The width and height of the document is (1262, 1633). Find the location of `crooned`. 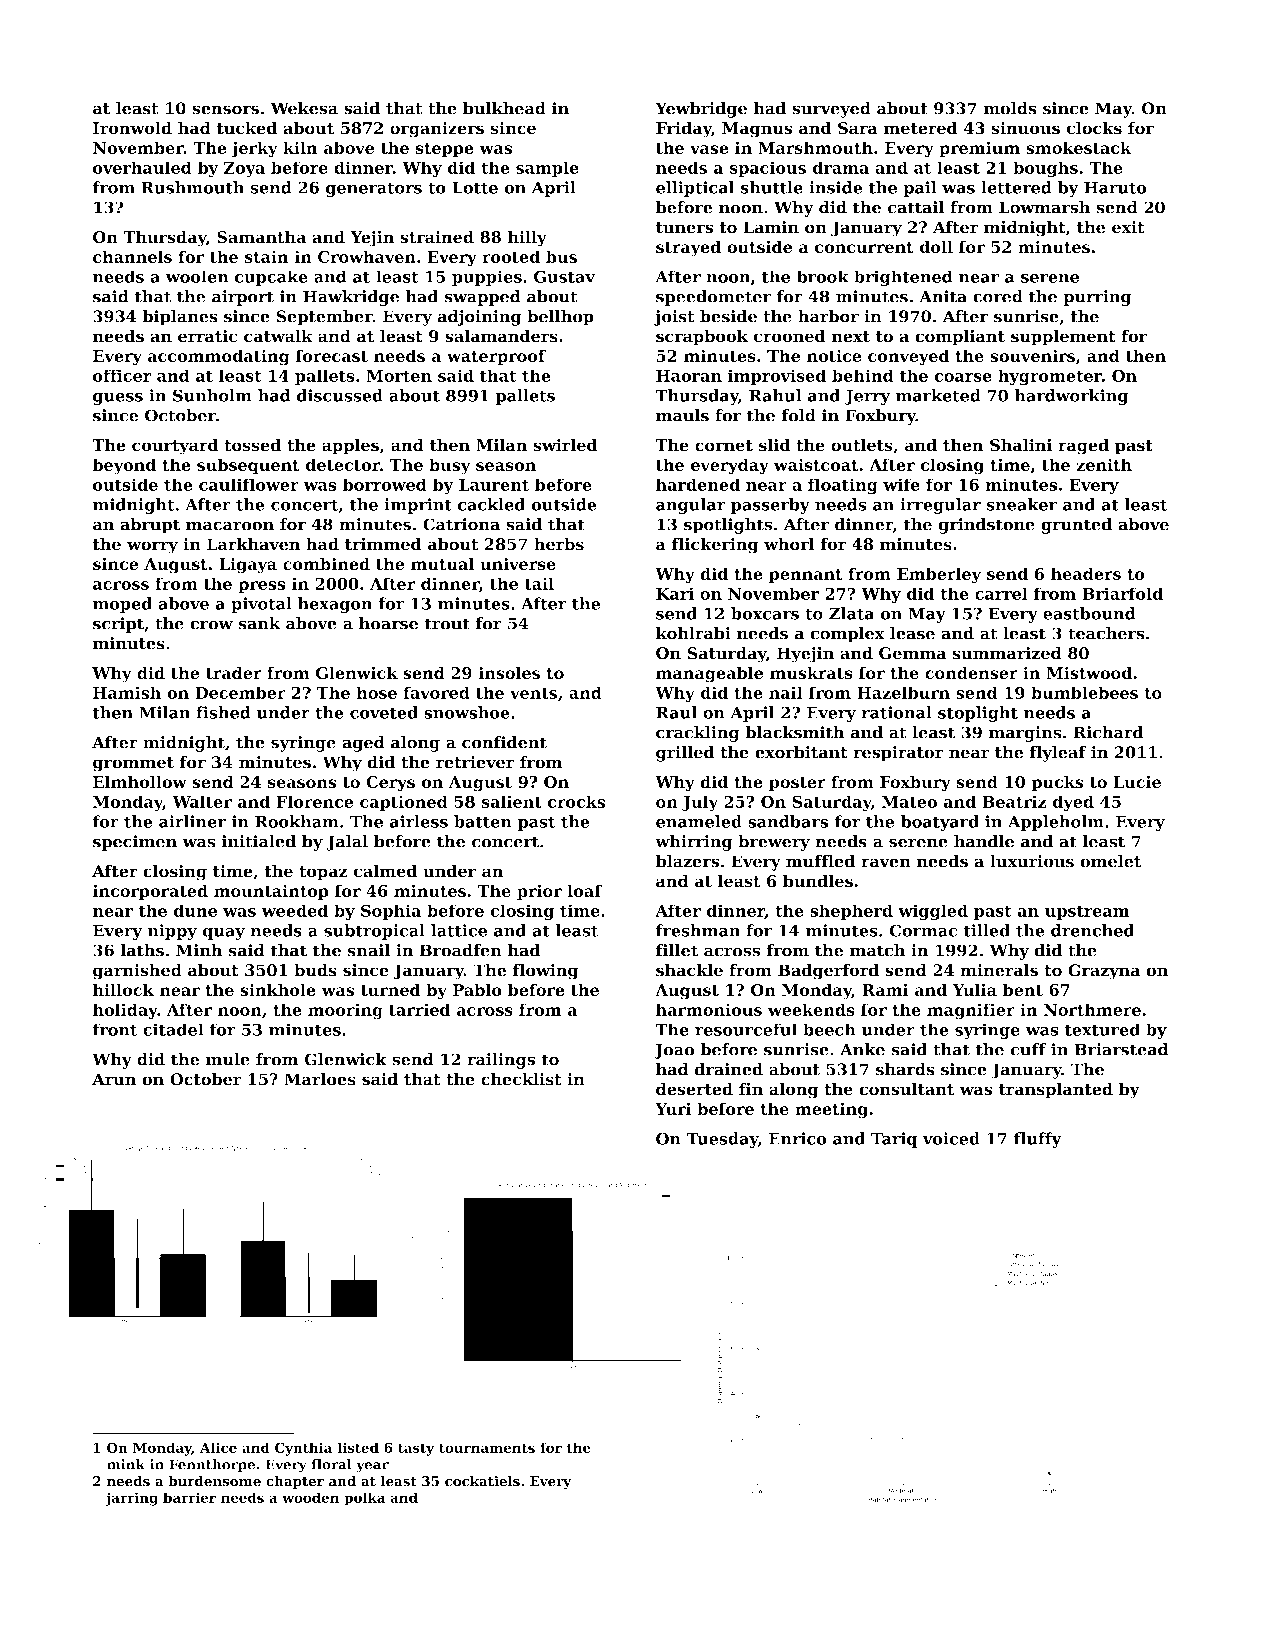

crooned is located at coordinates (790, 336).
